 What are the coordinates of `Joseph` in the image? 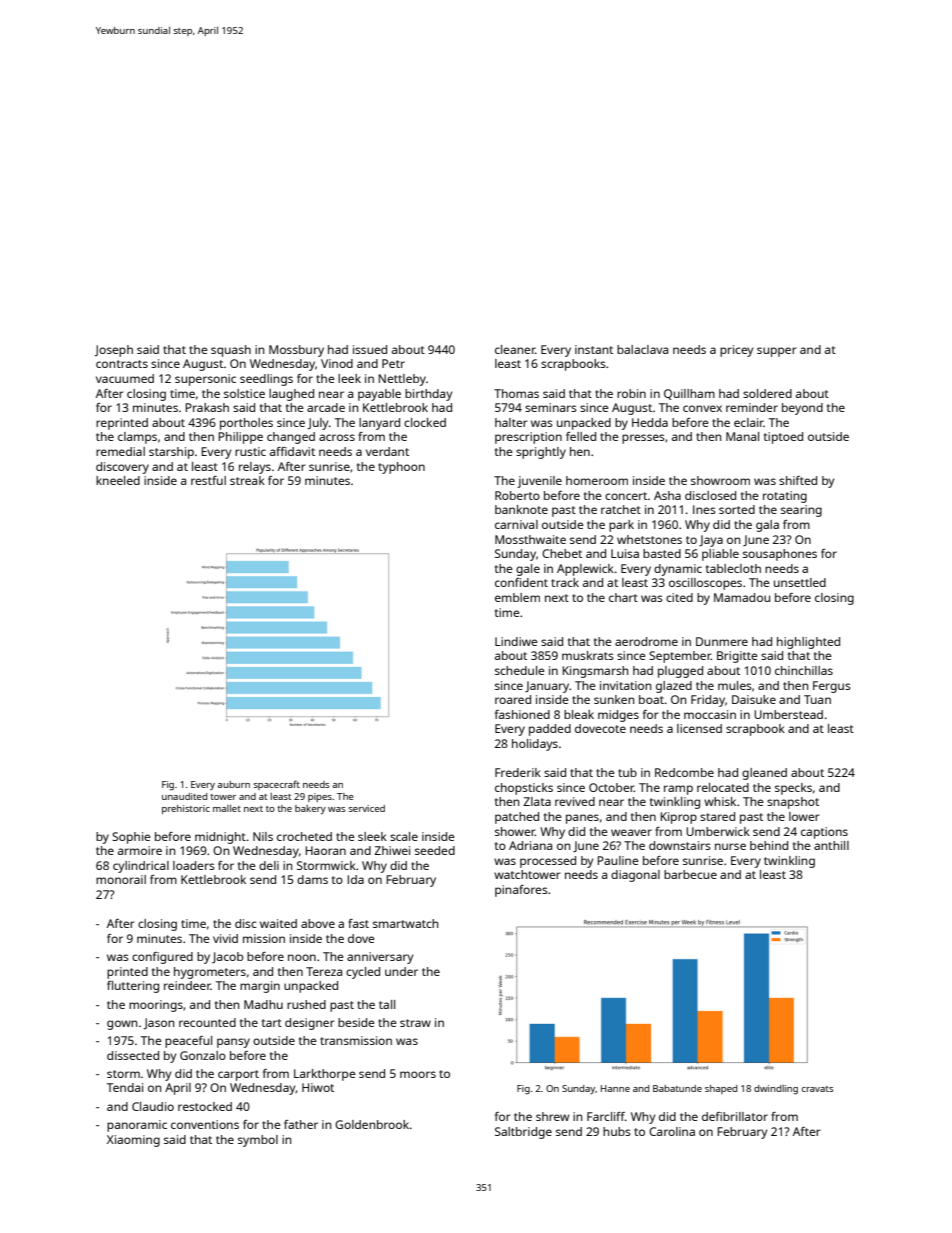 It's located at (113, 351).
